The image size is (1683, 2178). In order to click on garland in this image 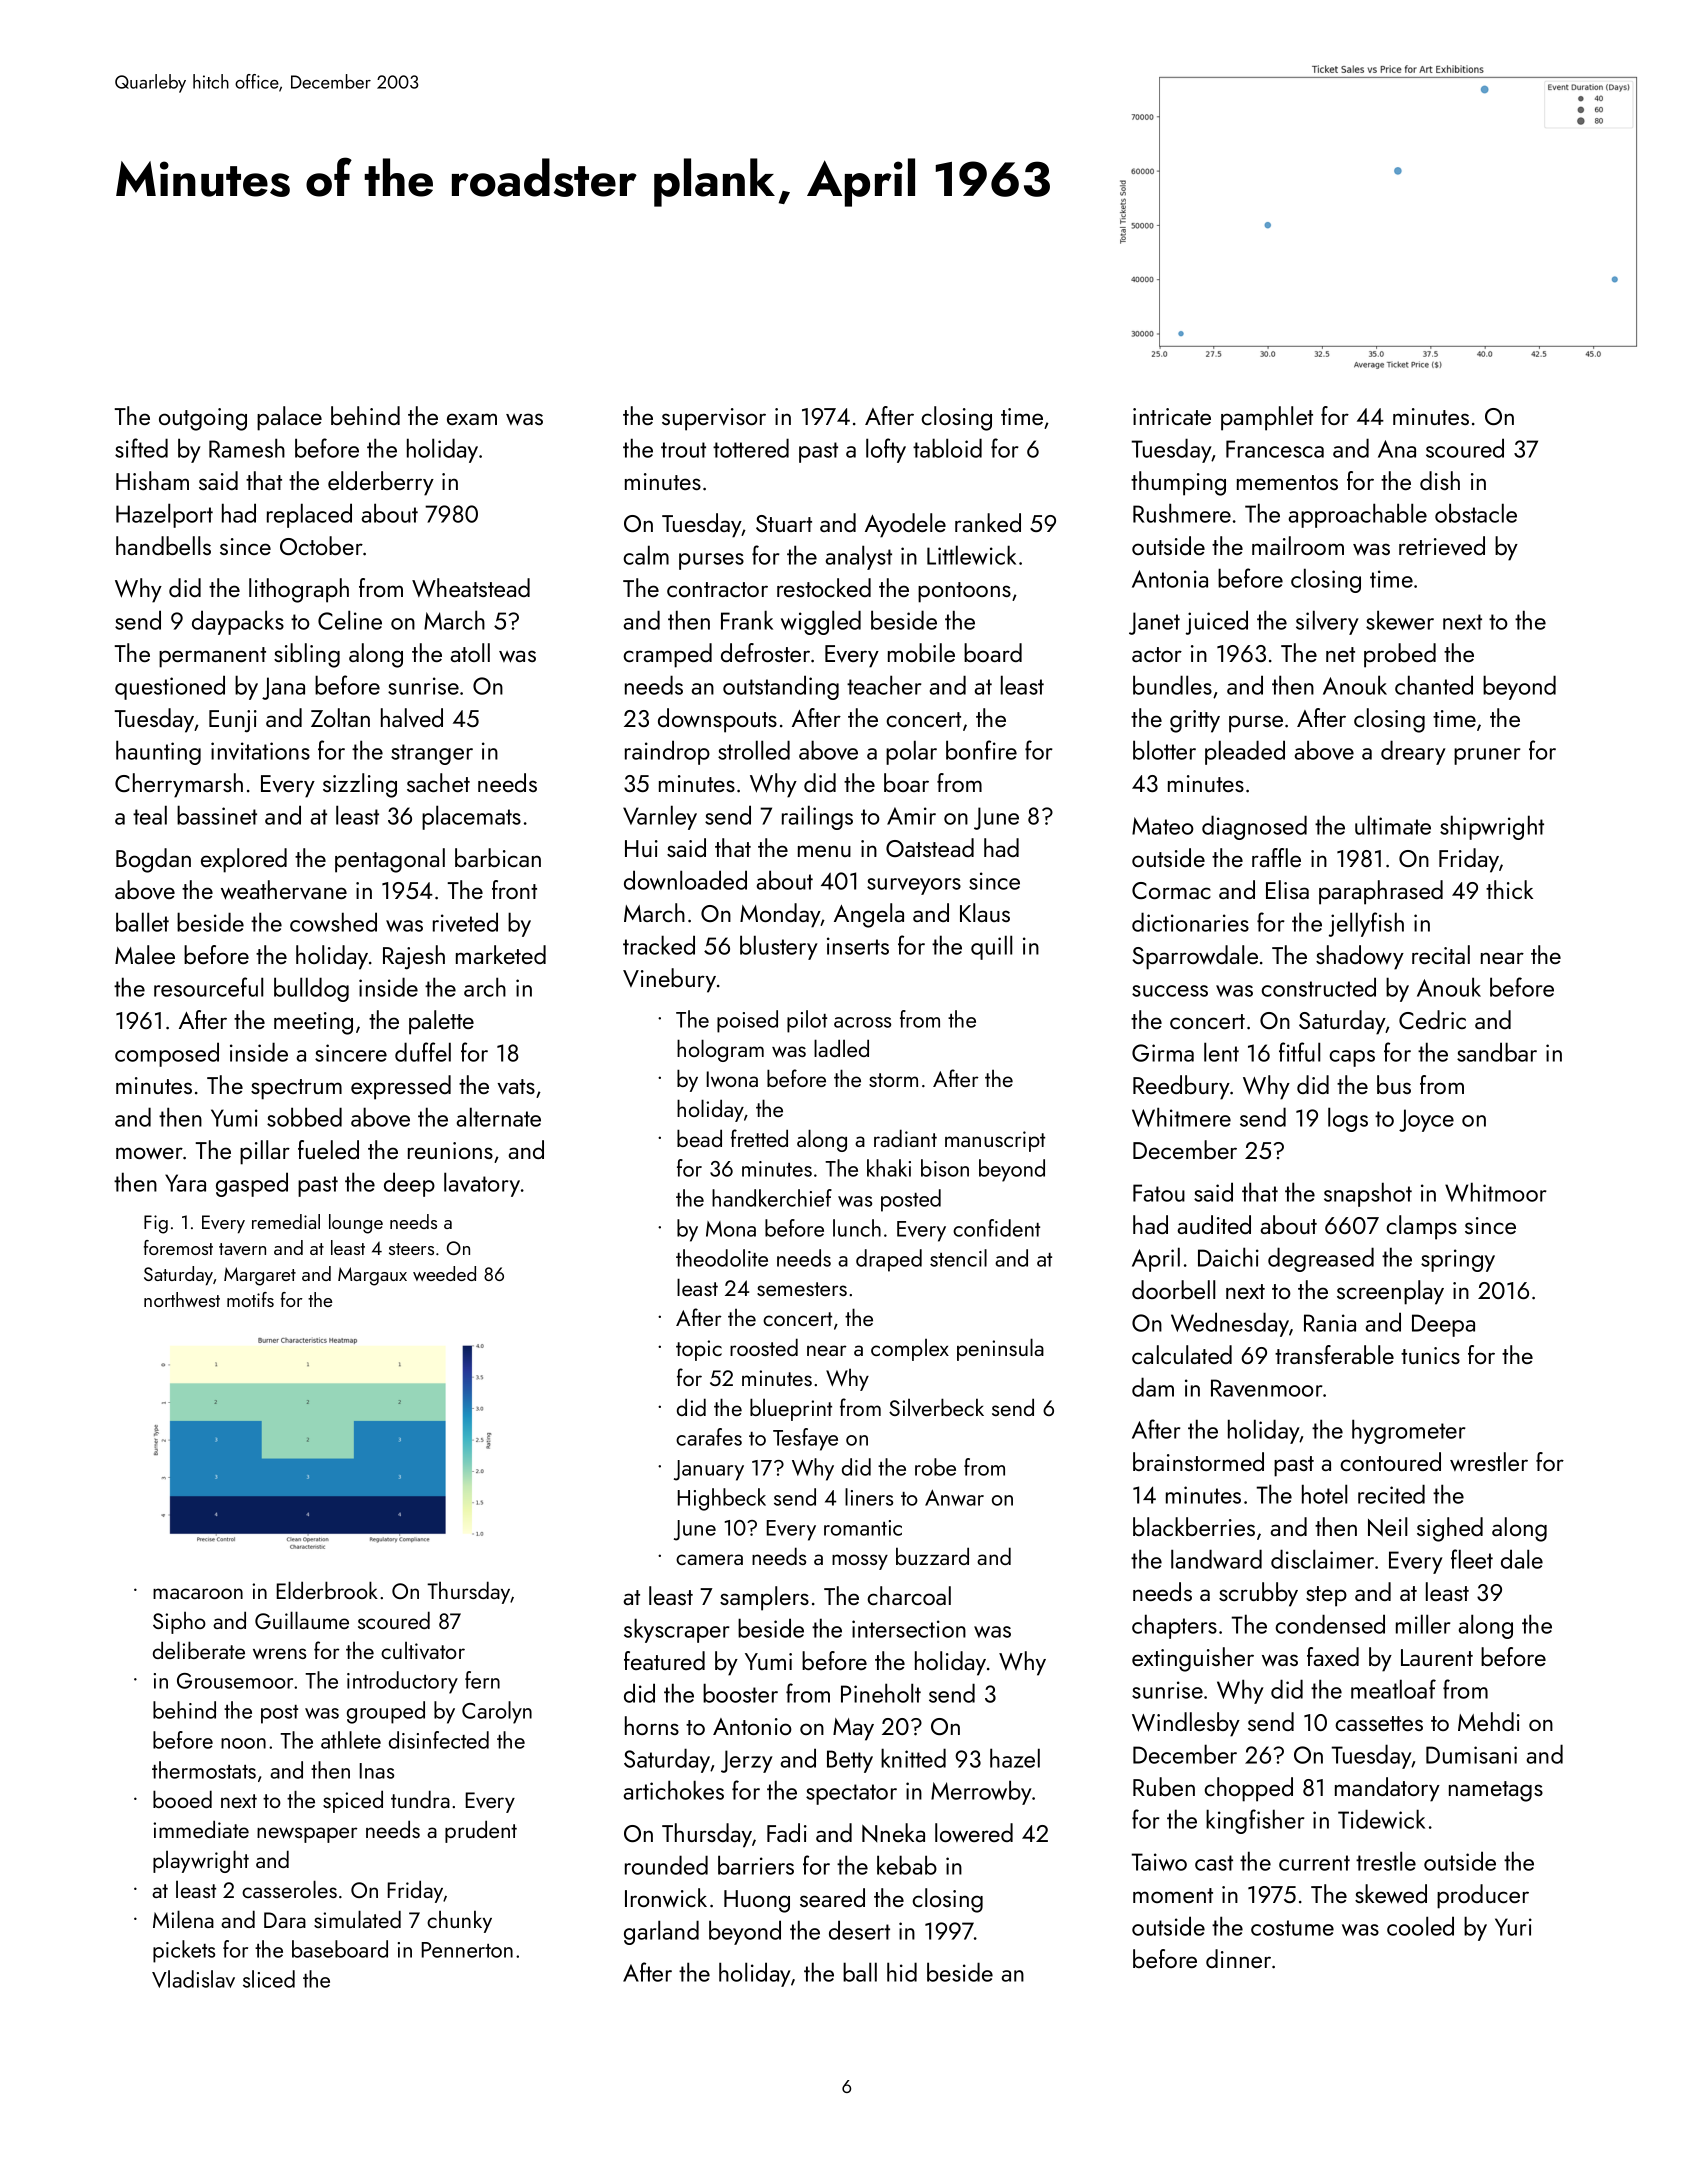, I will do `click(661, 1932)`.
